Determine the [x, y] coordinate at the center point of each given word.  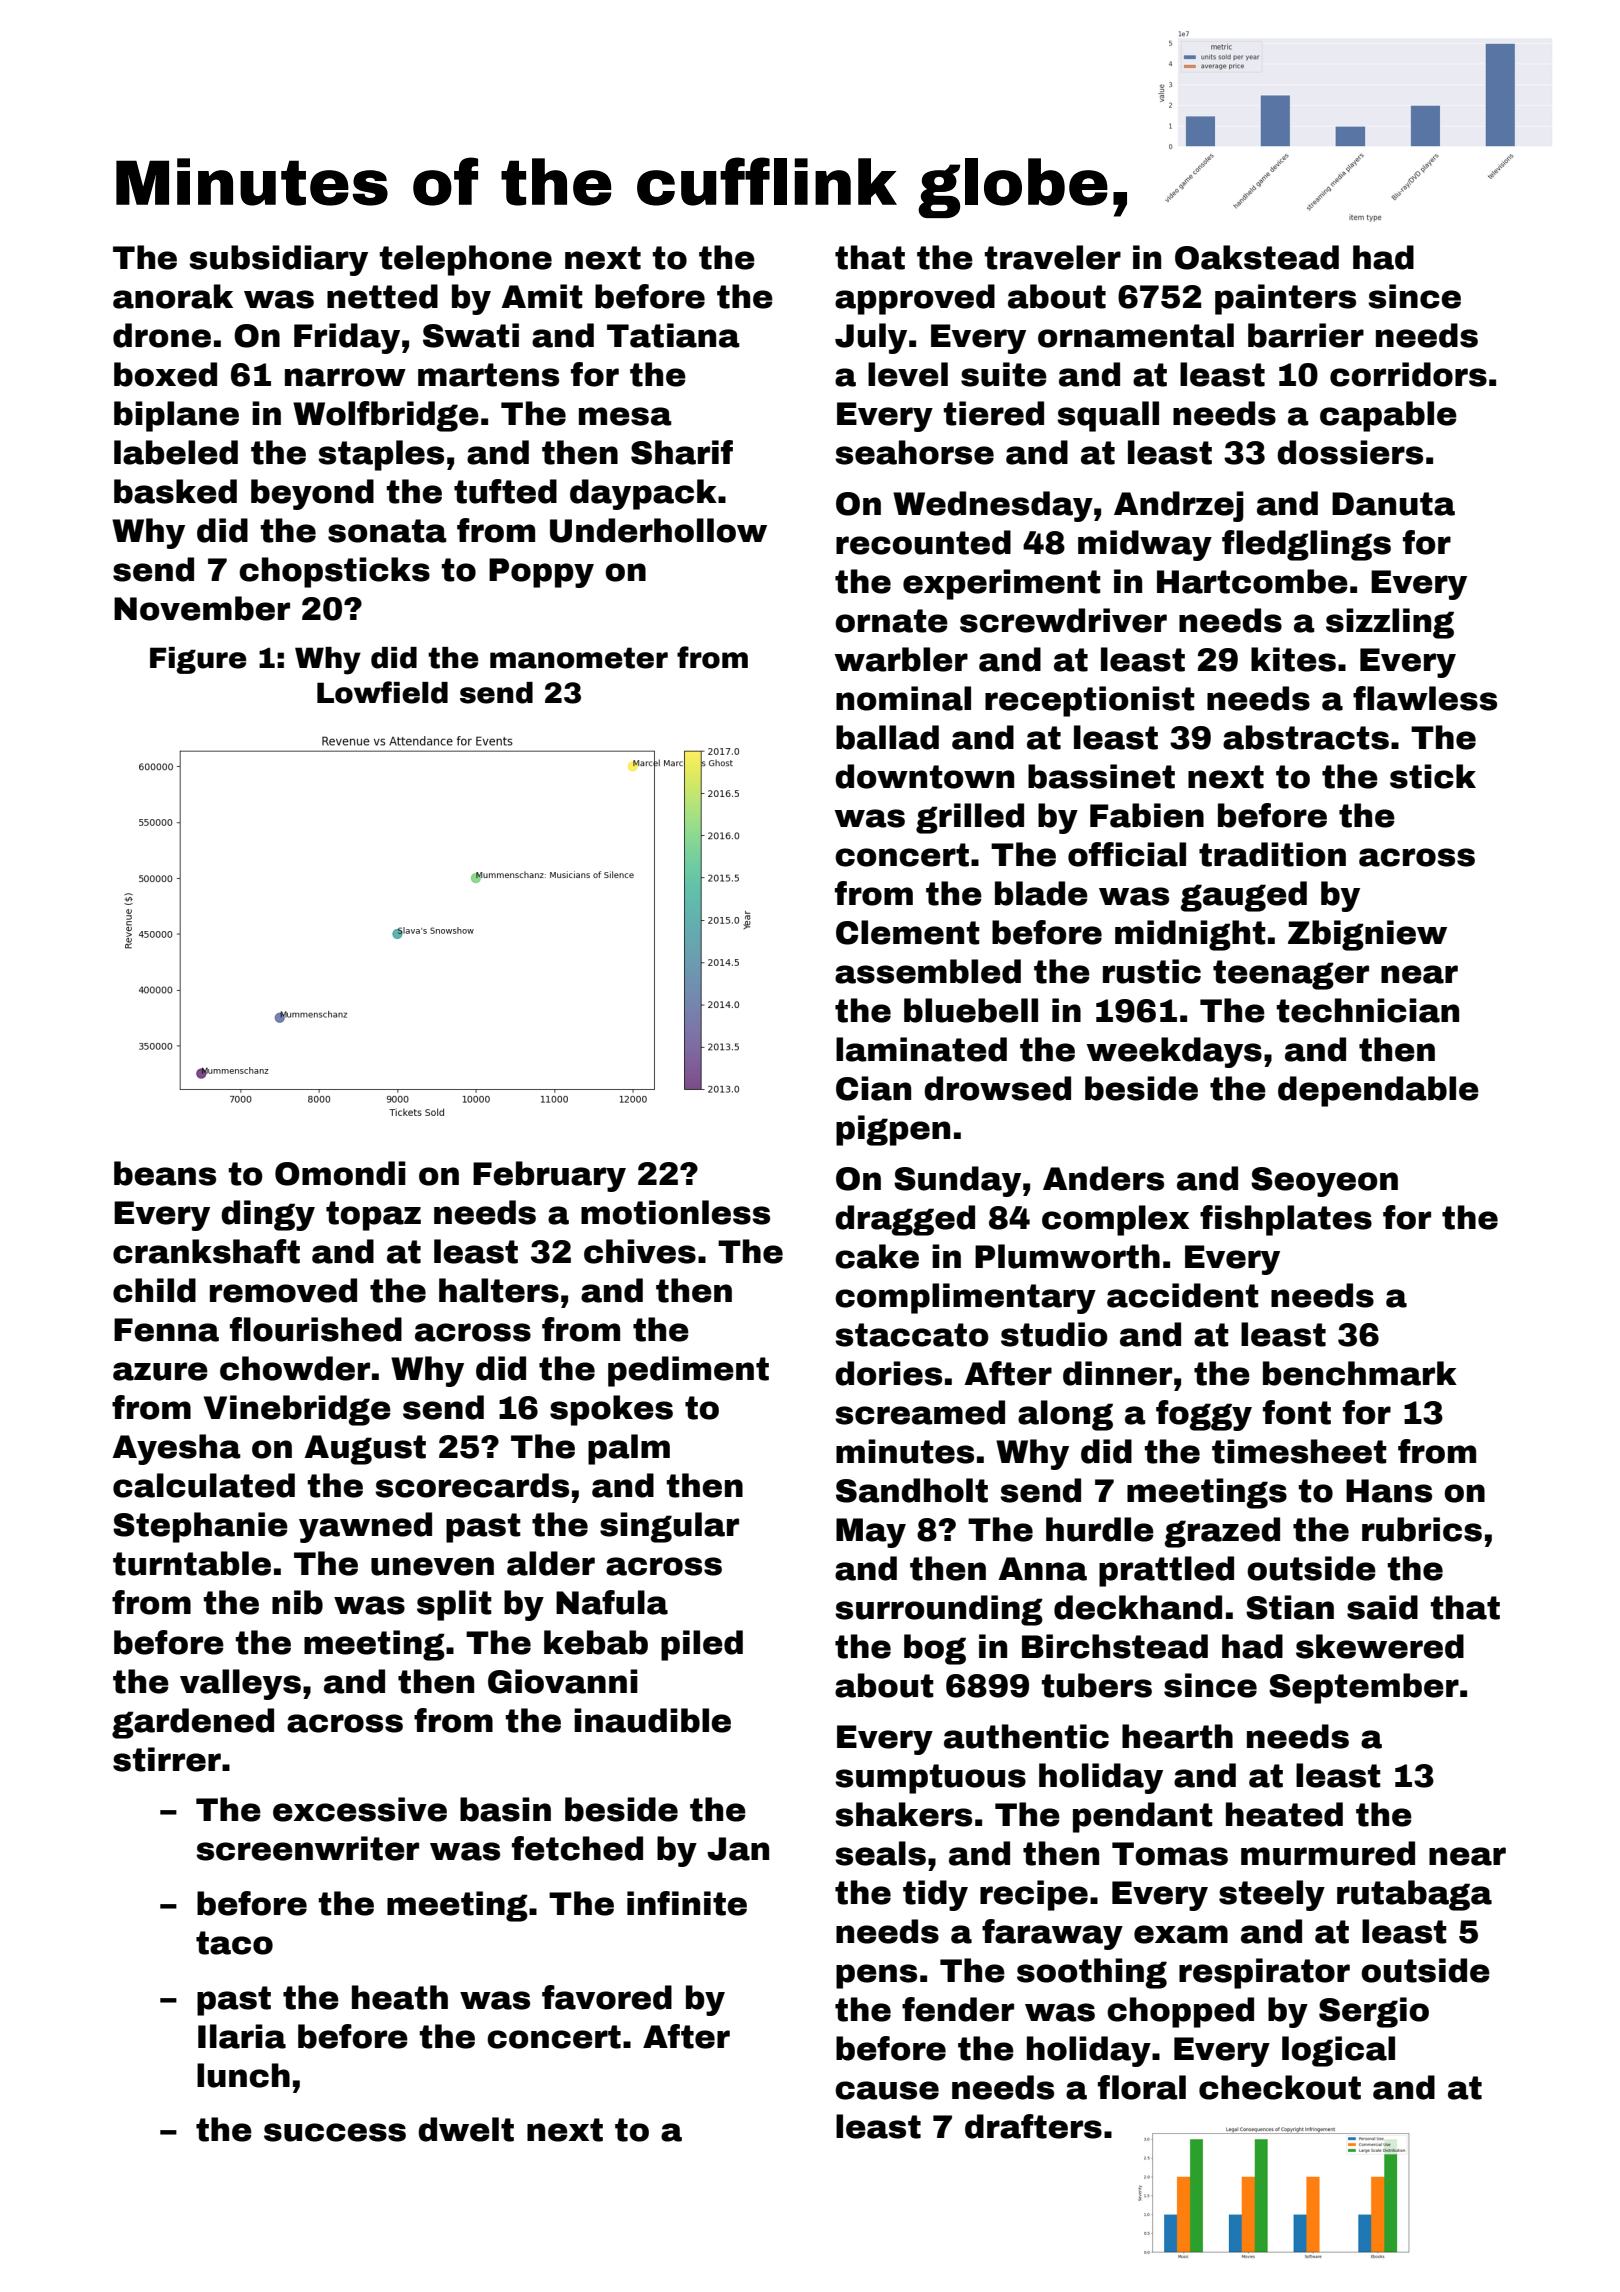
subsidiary [278, 260]
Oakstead [1257, 257]
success [335, 2132]
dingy [268, 1215]
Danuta [1393, 504]
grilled [970, 818]
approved [915, 299]
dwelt [466, 2129]
